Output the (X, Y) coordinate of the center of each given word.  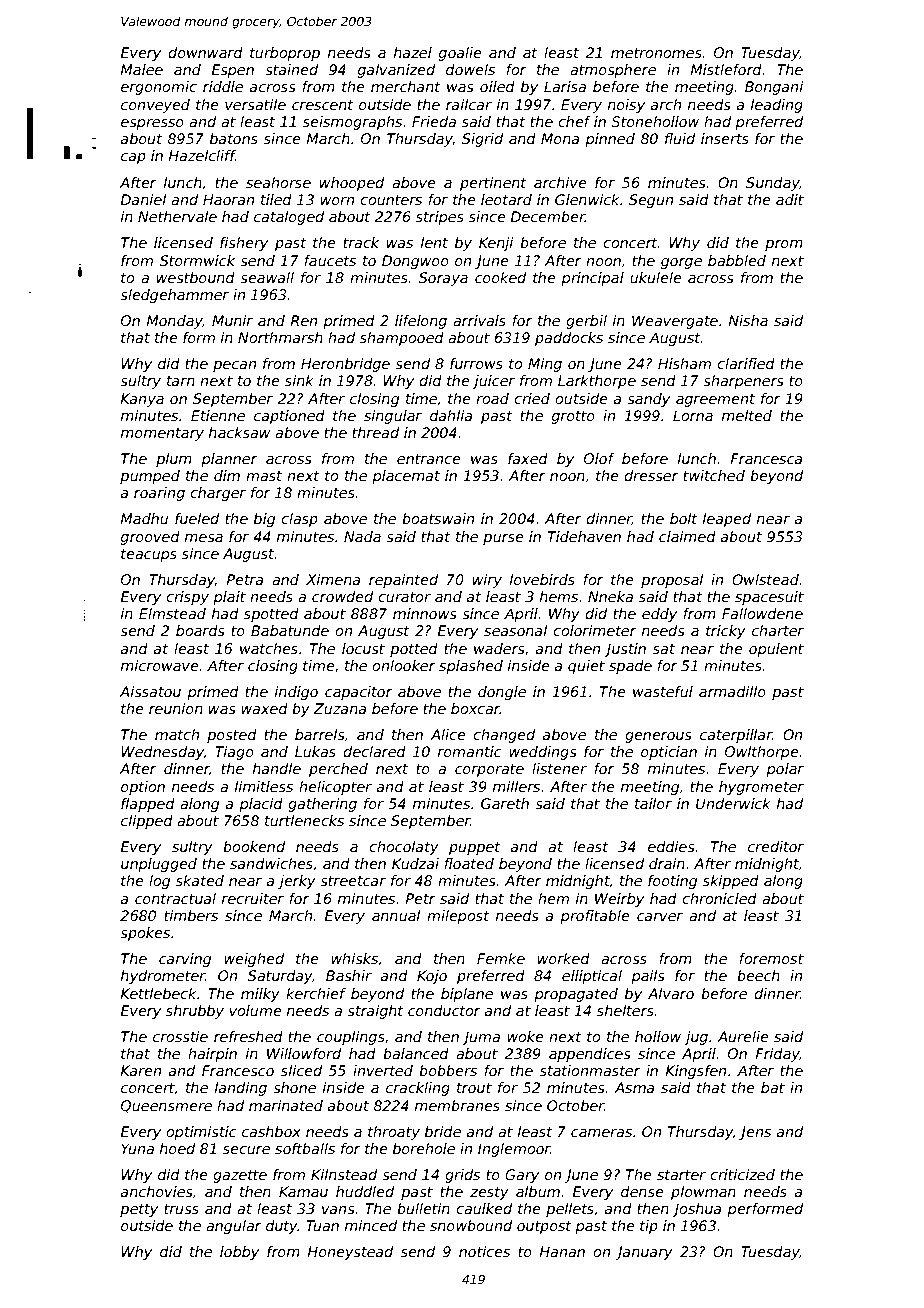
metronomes (656, 53)
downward (205, 52)
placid (261, 805)
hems (559, 596)
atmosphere (613, 71)
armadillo (732, 691)
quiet (586, 667)
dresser (651, 475)
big (264, 520)
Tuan (322, 1225)
